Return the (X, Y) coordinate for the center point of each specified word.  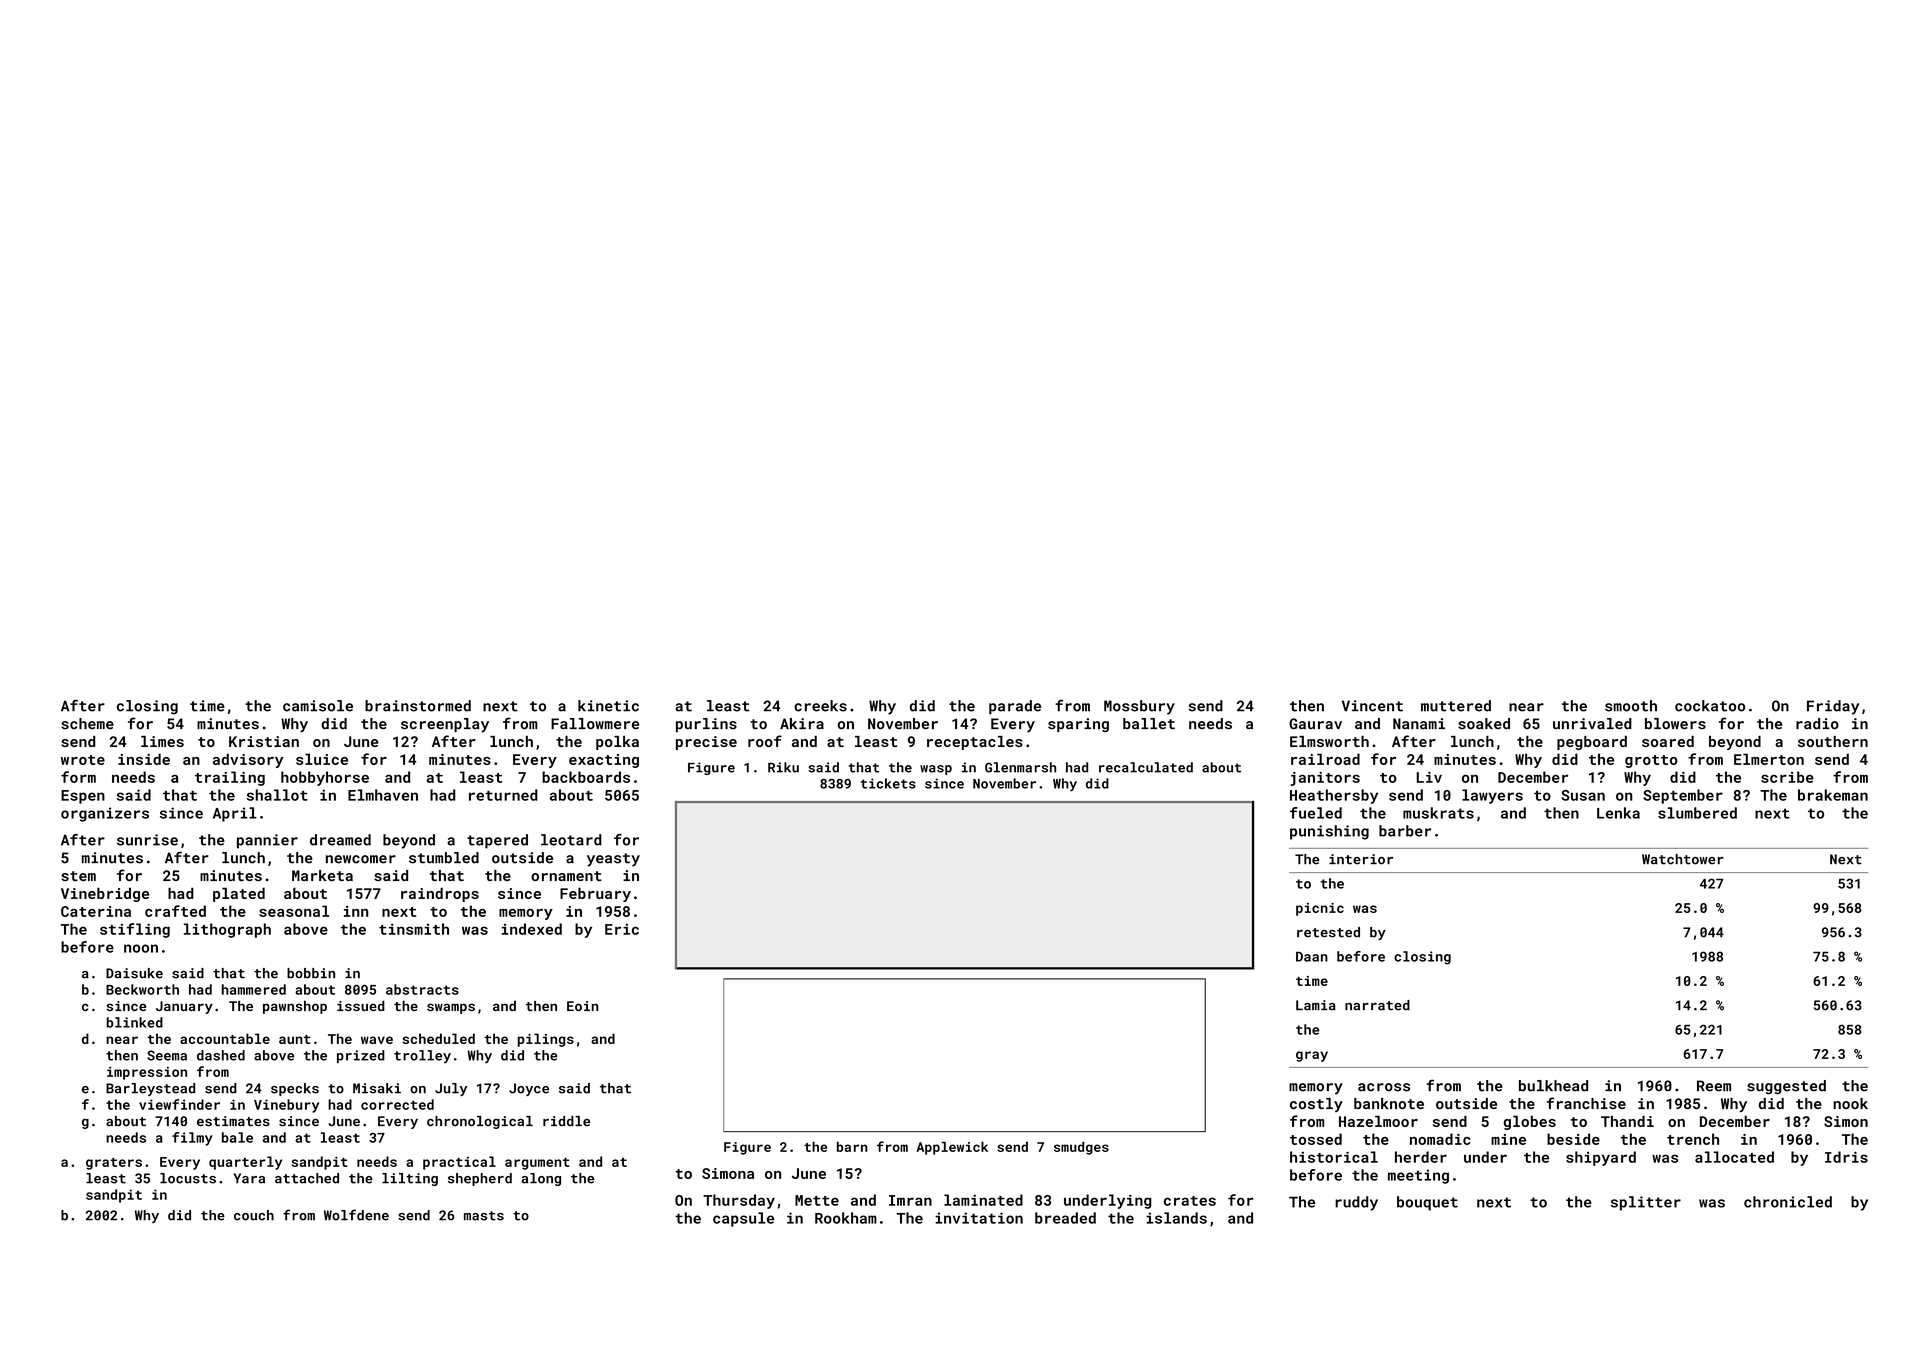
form (78, 777)
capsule (743, 1219)
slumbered (1697, 813)
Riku (783, 767)
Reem (1714, 1086)
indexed (532, 929)
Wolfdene (356, 1215)
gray (1312, 1056)
